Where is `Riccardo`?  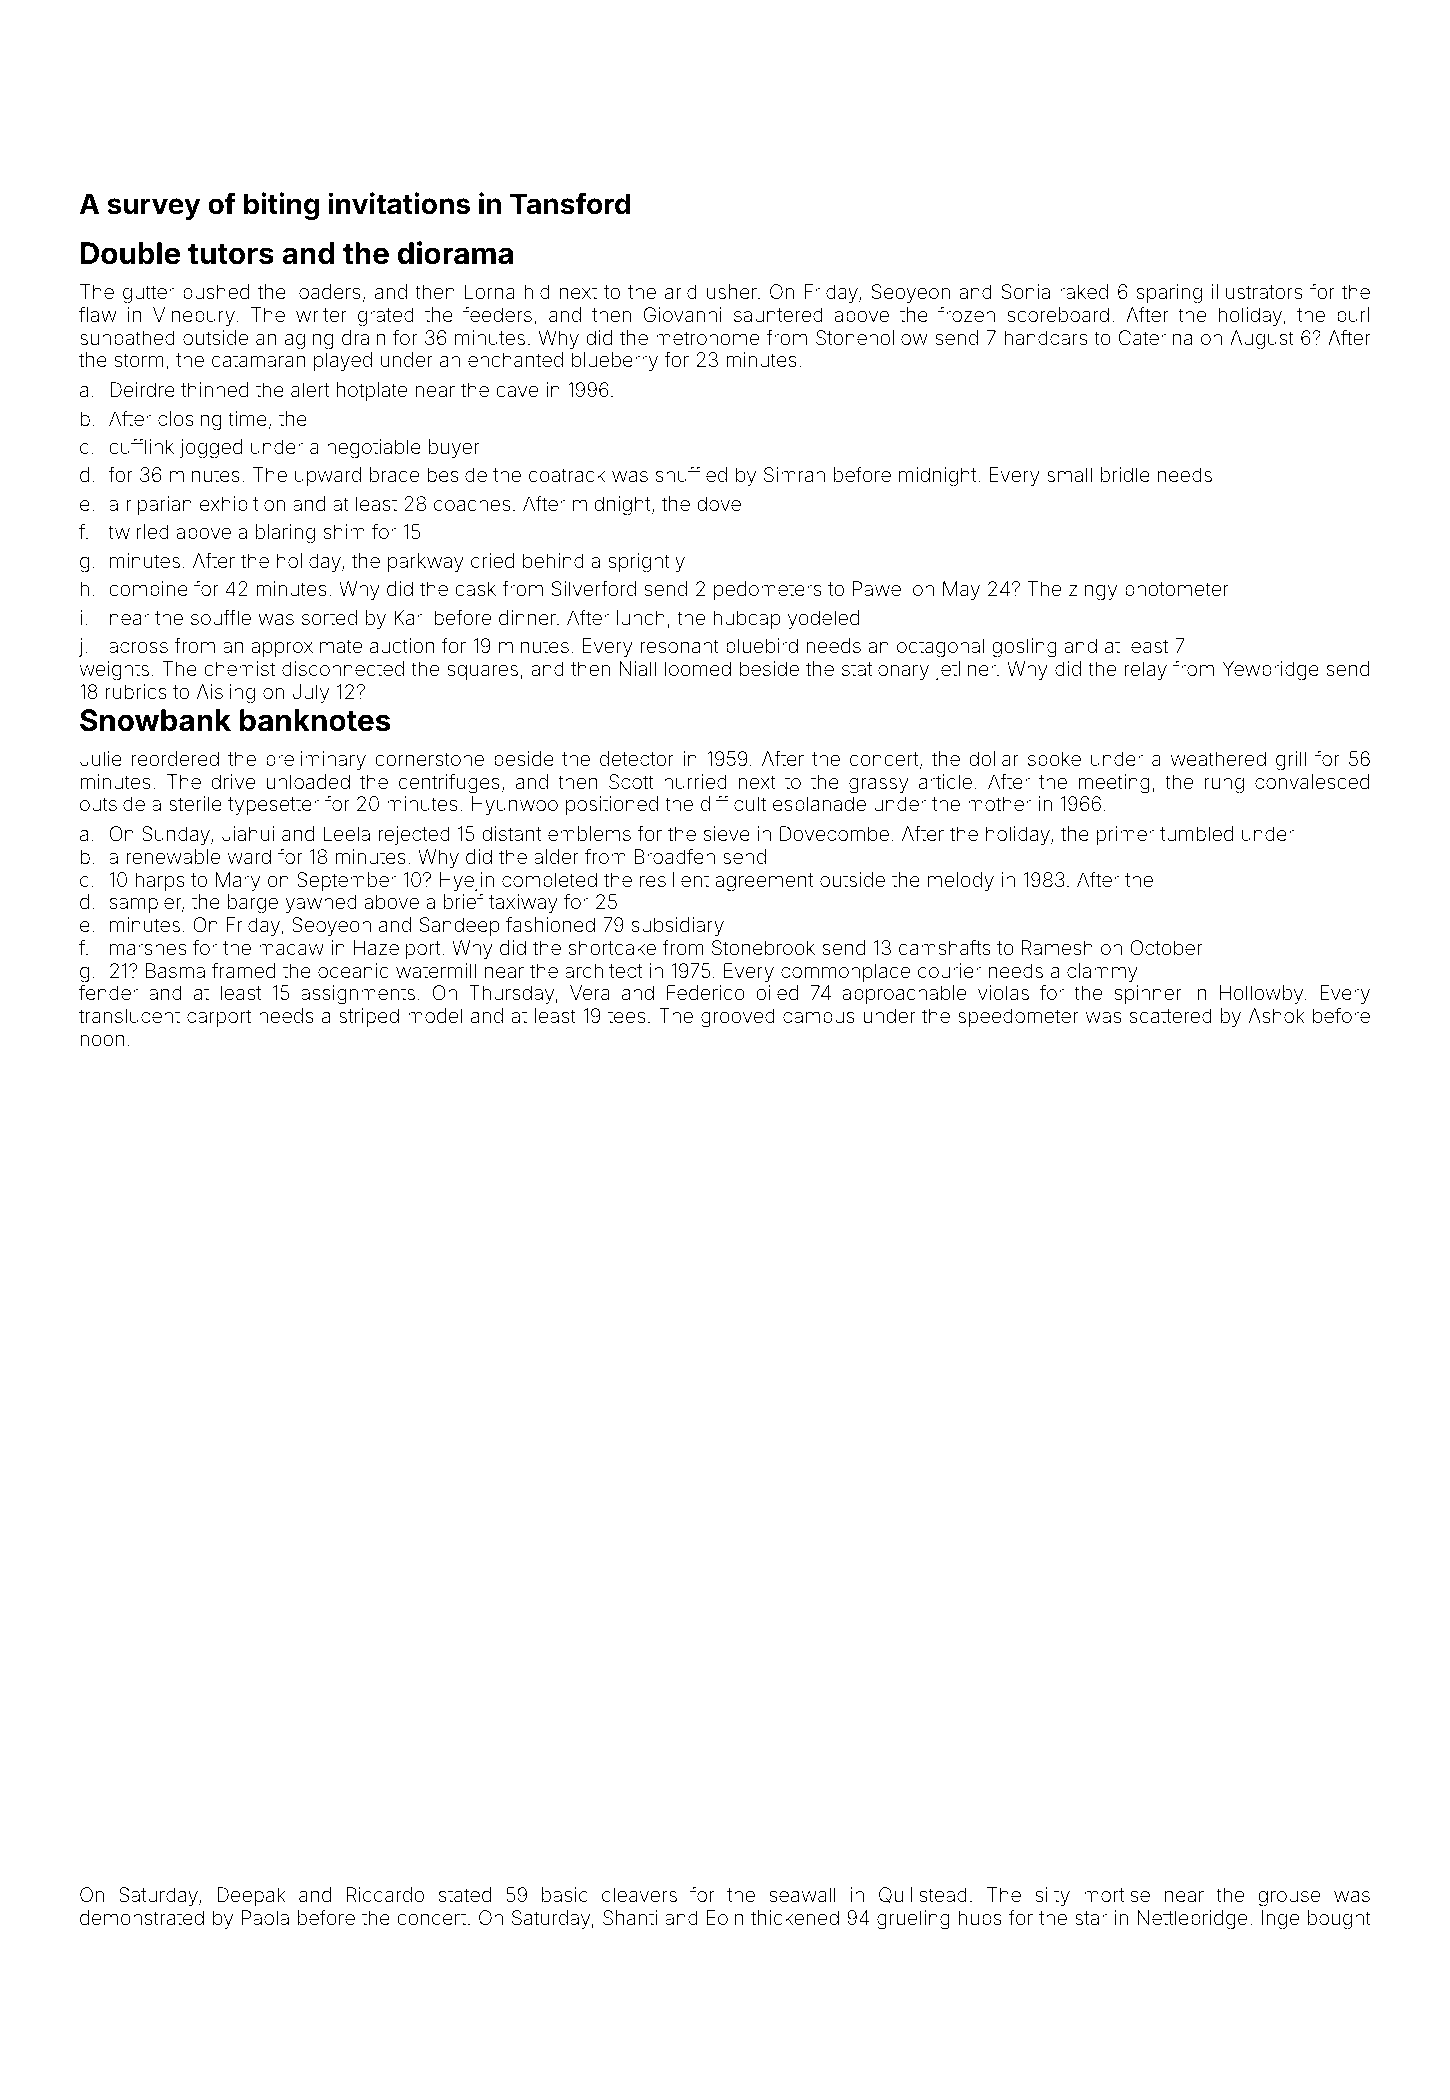
Riccardo is located at coordinates (385, 1894).
